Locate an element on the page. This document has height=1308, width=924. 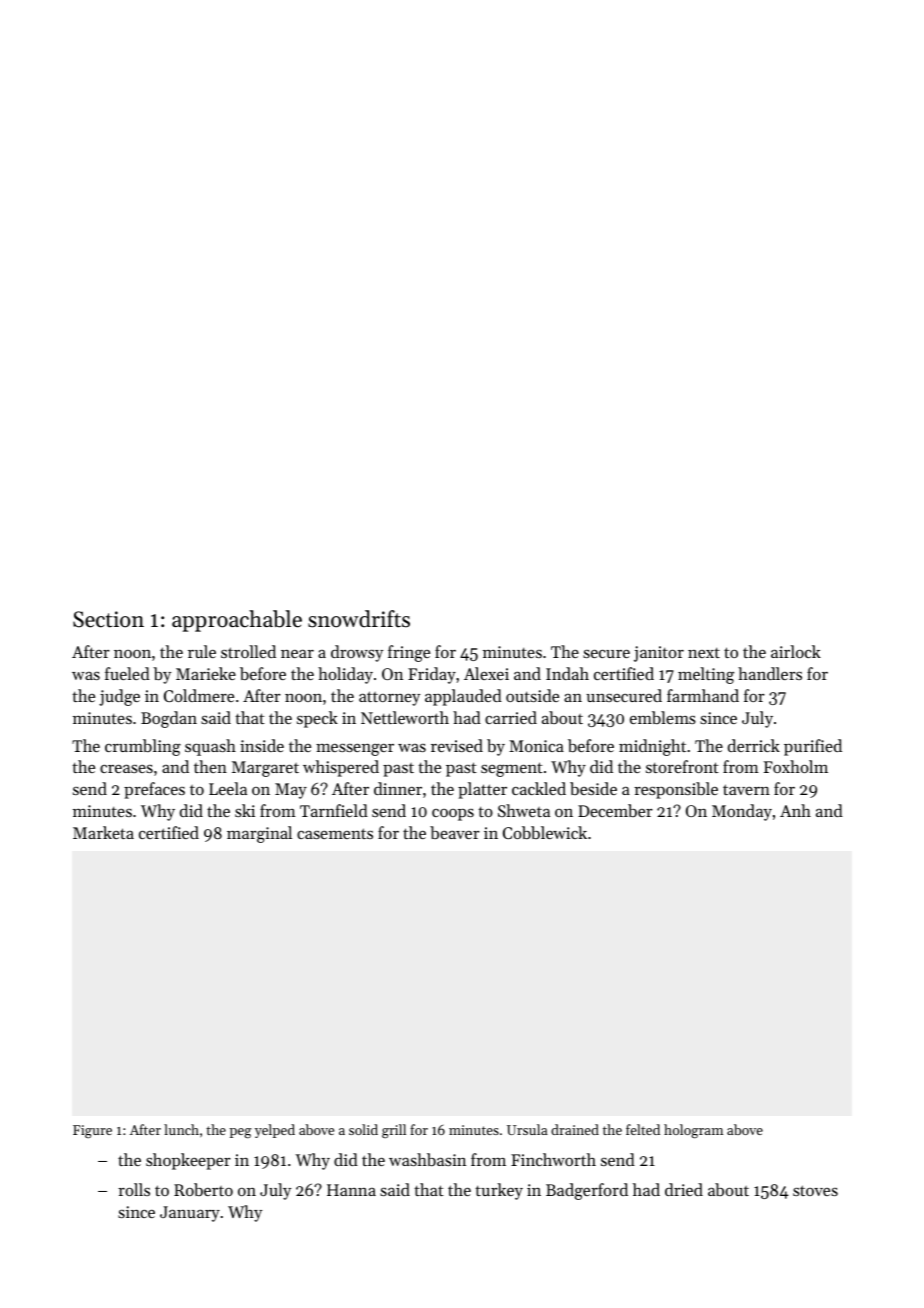
Cobblewick is located at coordinates (545, 832).
